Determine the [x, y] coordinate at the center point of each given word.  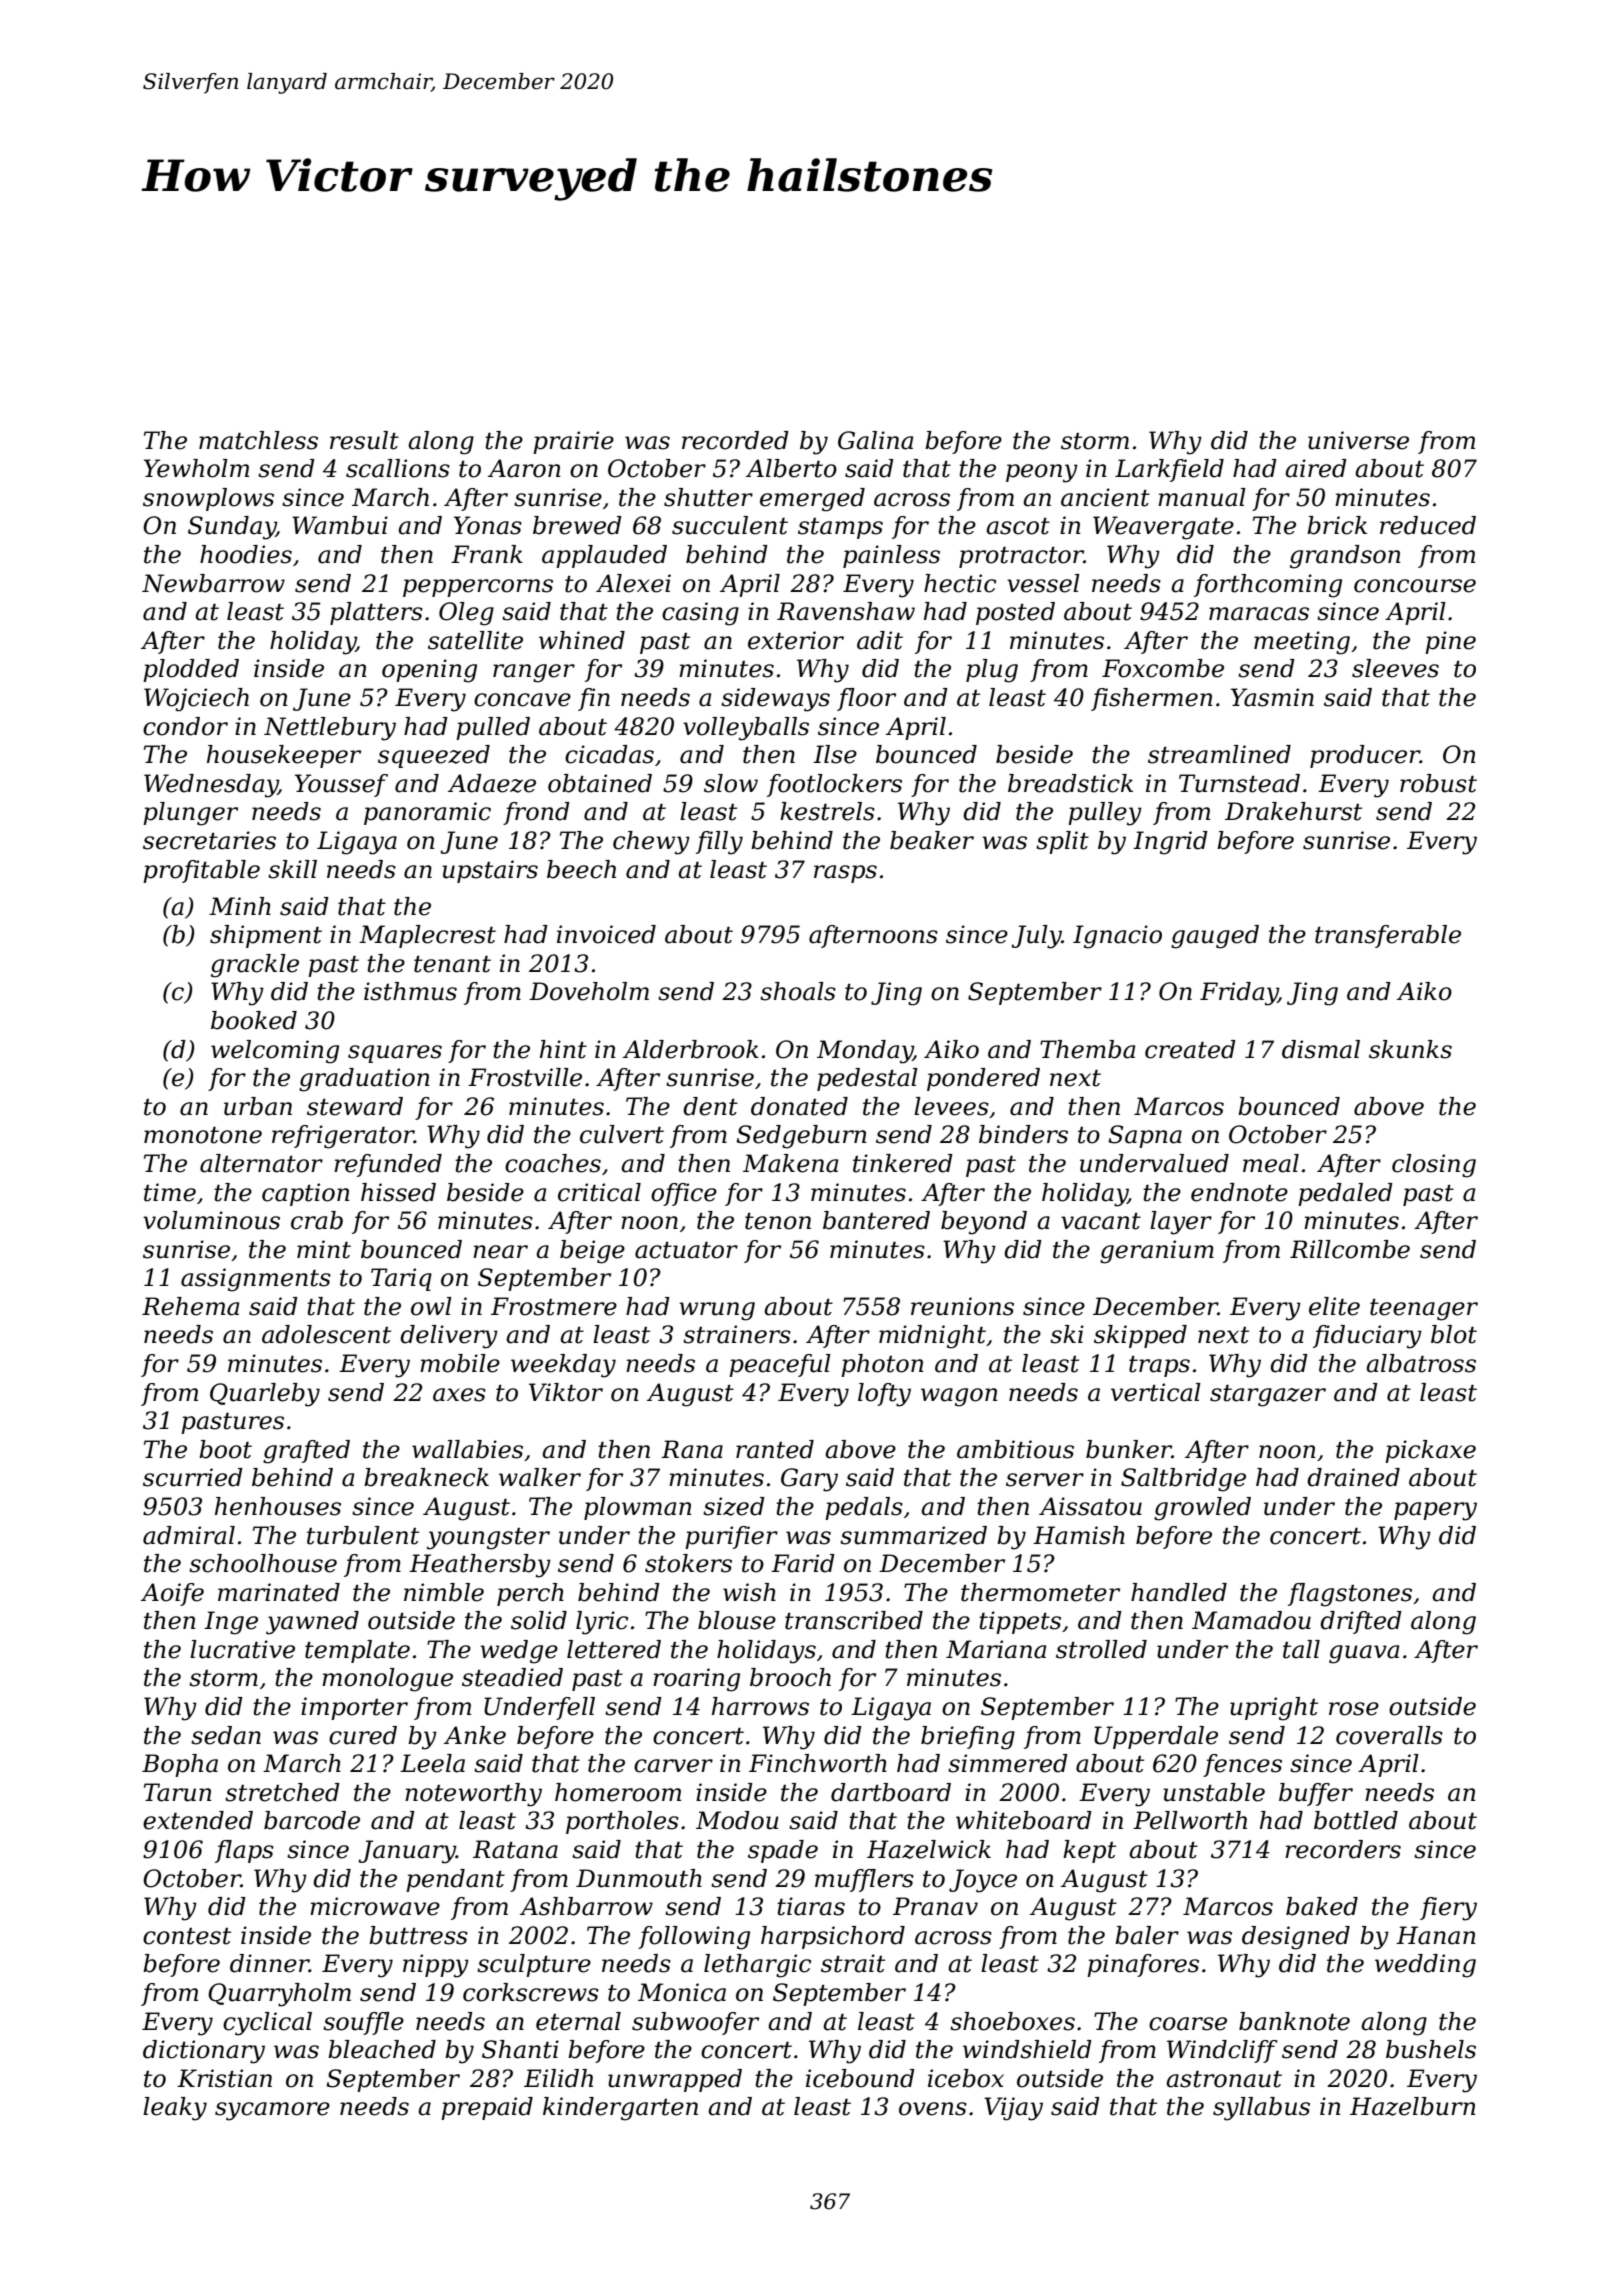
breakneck [426, 1477]
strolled [1101, 1649]
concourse [1415, 586]
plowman [638, 1508]
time [170, 1192]
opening [429, 671]
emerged [812, 500]
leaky [175, 2109]
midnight [932, 1337]
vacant [1101, 1221]
